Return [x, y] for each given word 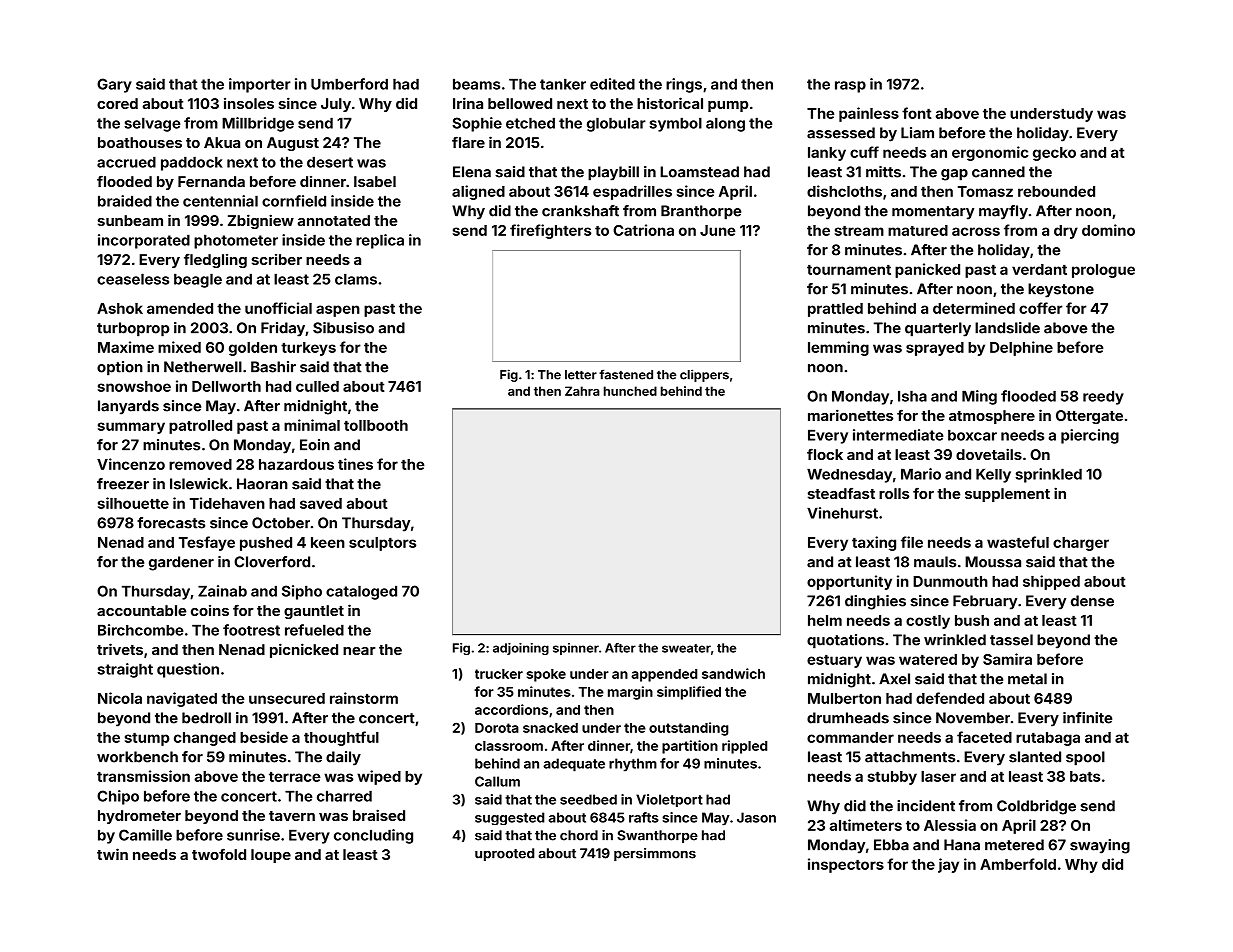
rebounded [1056, 191]
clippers [704, 375]
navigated [182, 699]
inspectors [846, 865]
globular [616, 124]
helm [825, 620]
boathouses [140, 142]
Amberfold [1018, 864]
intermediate [898, 435]
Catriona [643, 230]
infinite [1087, 718]
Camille [145, 835]
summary [131, 428]
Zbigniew [261, 221]
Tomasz [985, 191]
